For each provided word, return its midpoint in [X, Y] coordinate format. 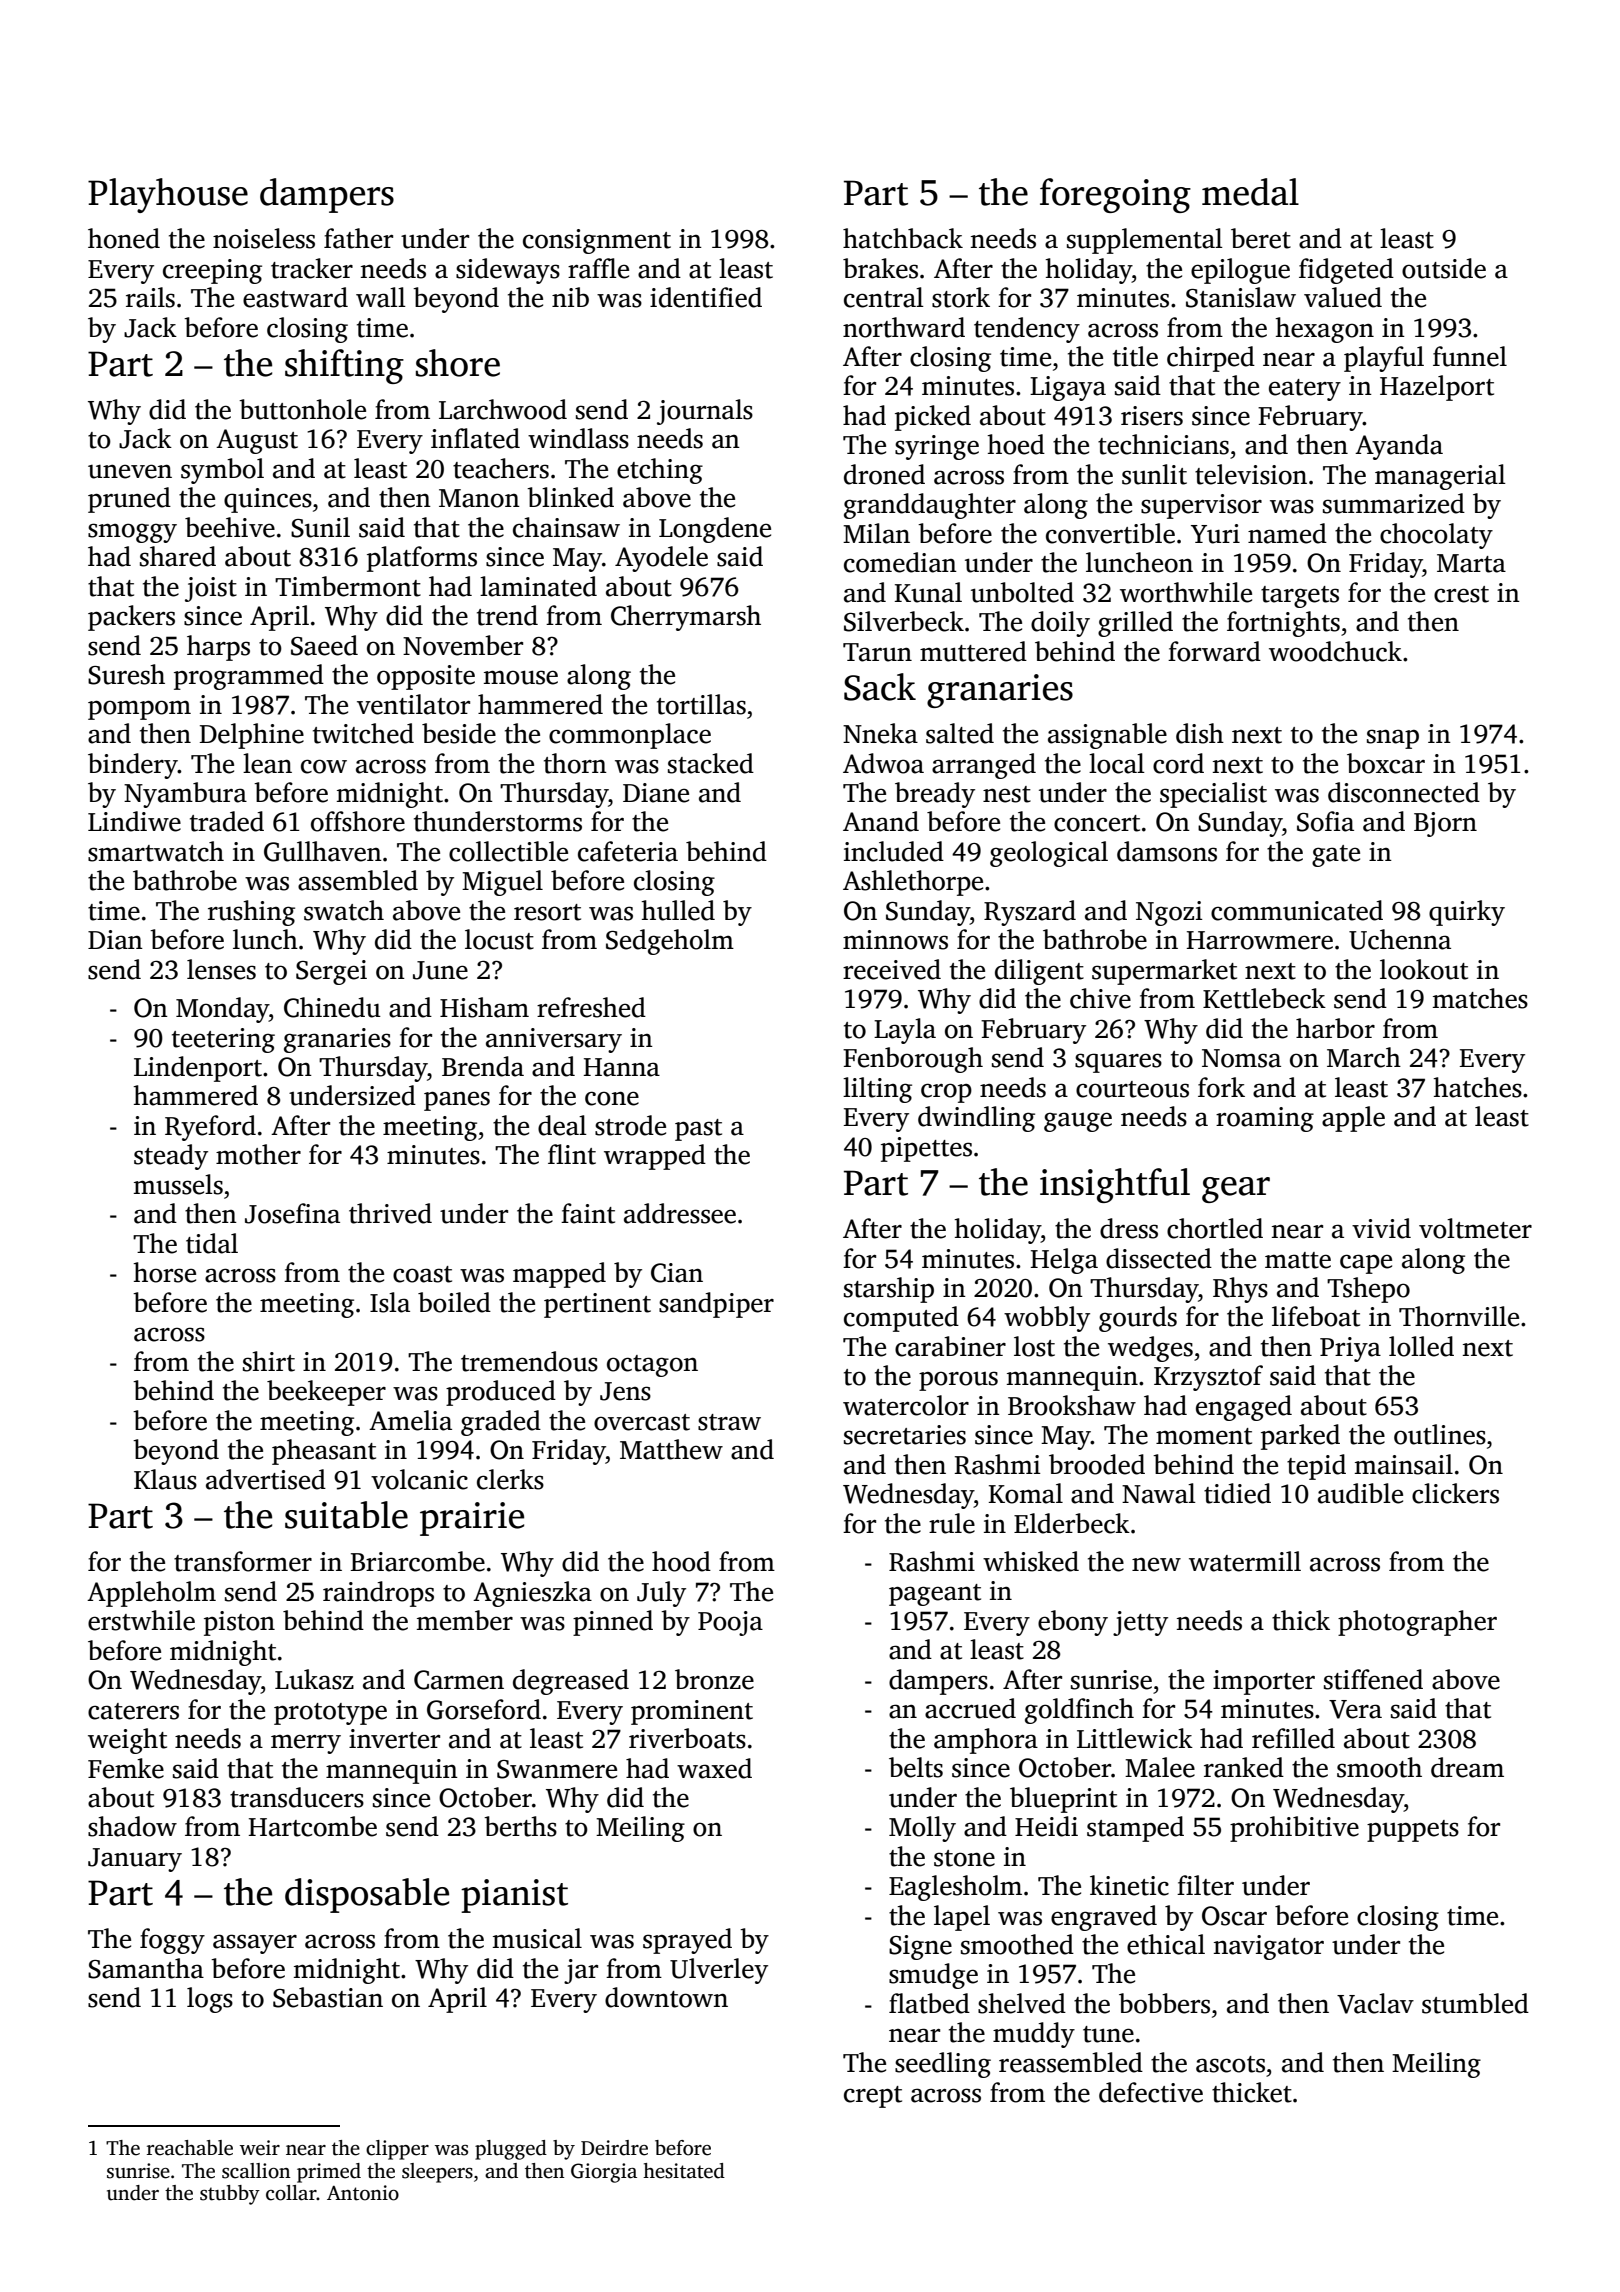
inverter [394, 1739]
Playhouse [168, 195]
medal [1250, 192]
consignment [597, 241]
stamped [1135, 1829]
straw [729, 1422]
